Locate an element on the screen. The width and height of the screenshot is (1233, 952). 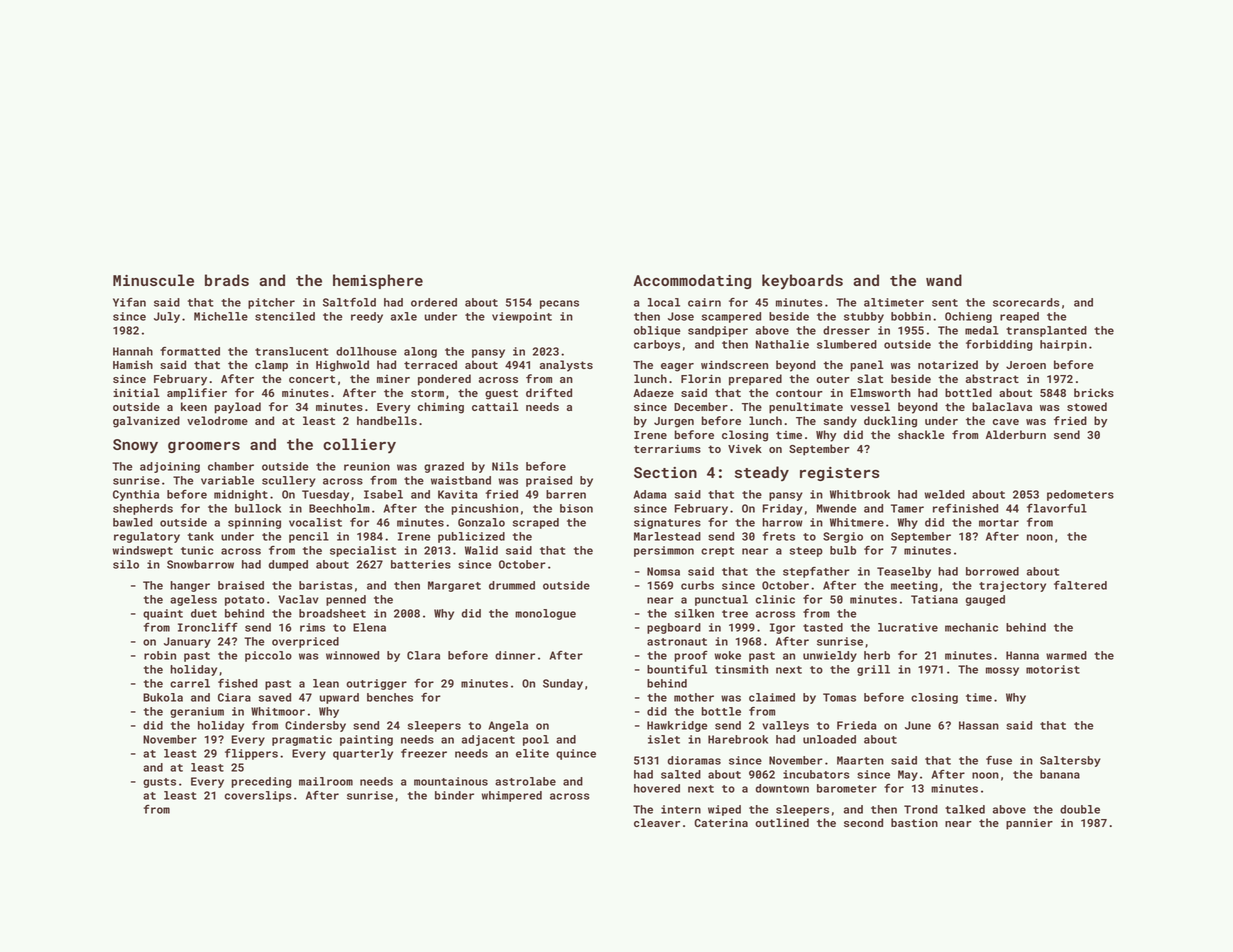
second is located at coordinates (863, 822).
